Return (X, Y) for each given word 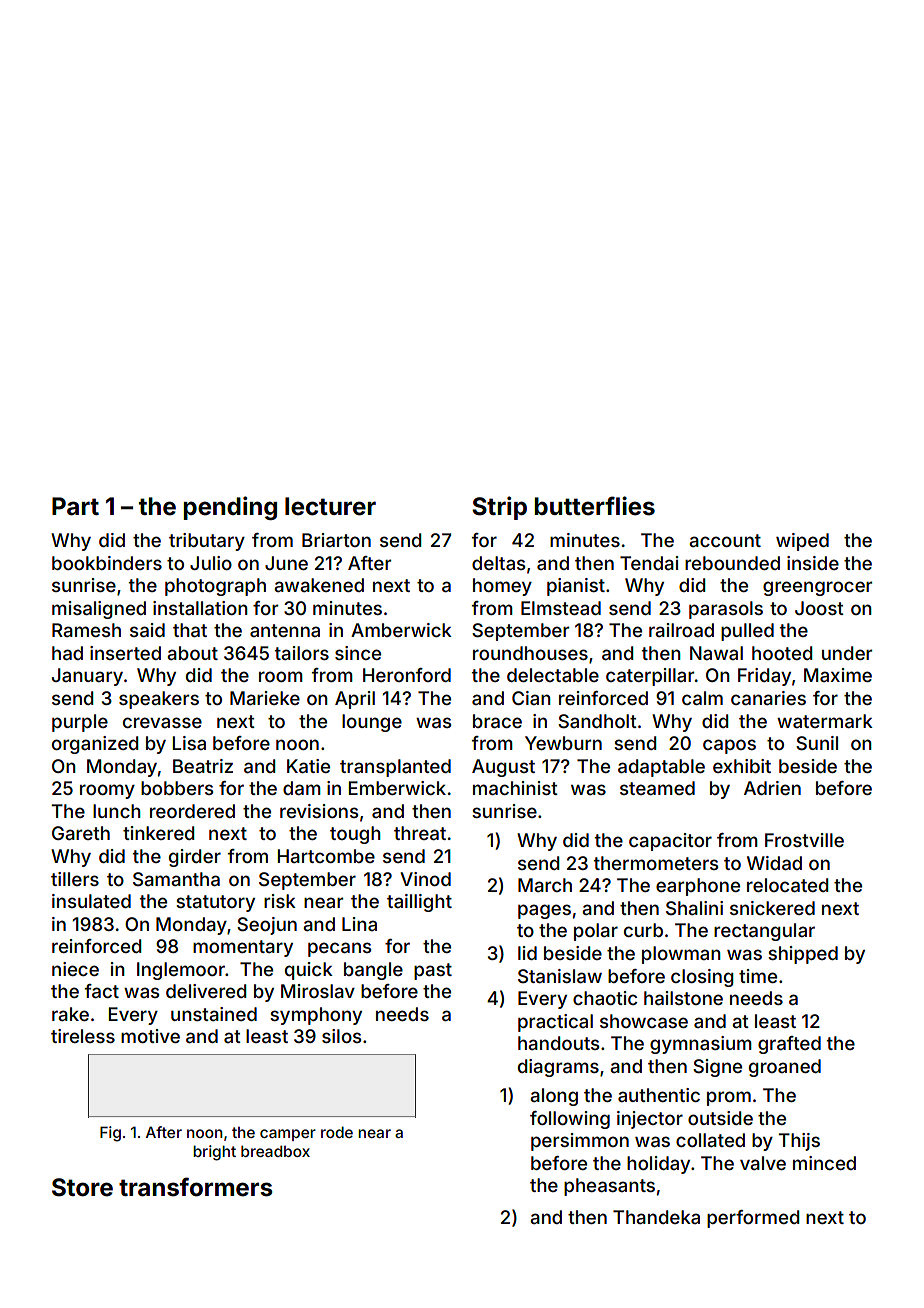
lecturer (330, 506)
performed (753, 1219)
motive (150, 1036)
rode (337, 1132)
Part (75, 506)
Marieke (265, 698)
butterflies (594, 506)
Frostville (804, 840)
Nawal (716, 653)
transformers (196, 1187)
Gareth (81, 833)
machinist (515, 788)
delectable (553, 675)
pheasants (609, 1187)
